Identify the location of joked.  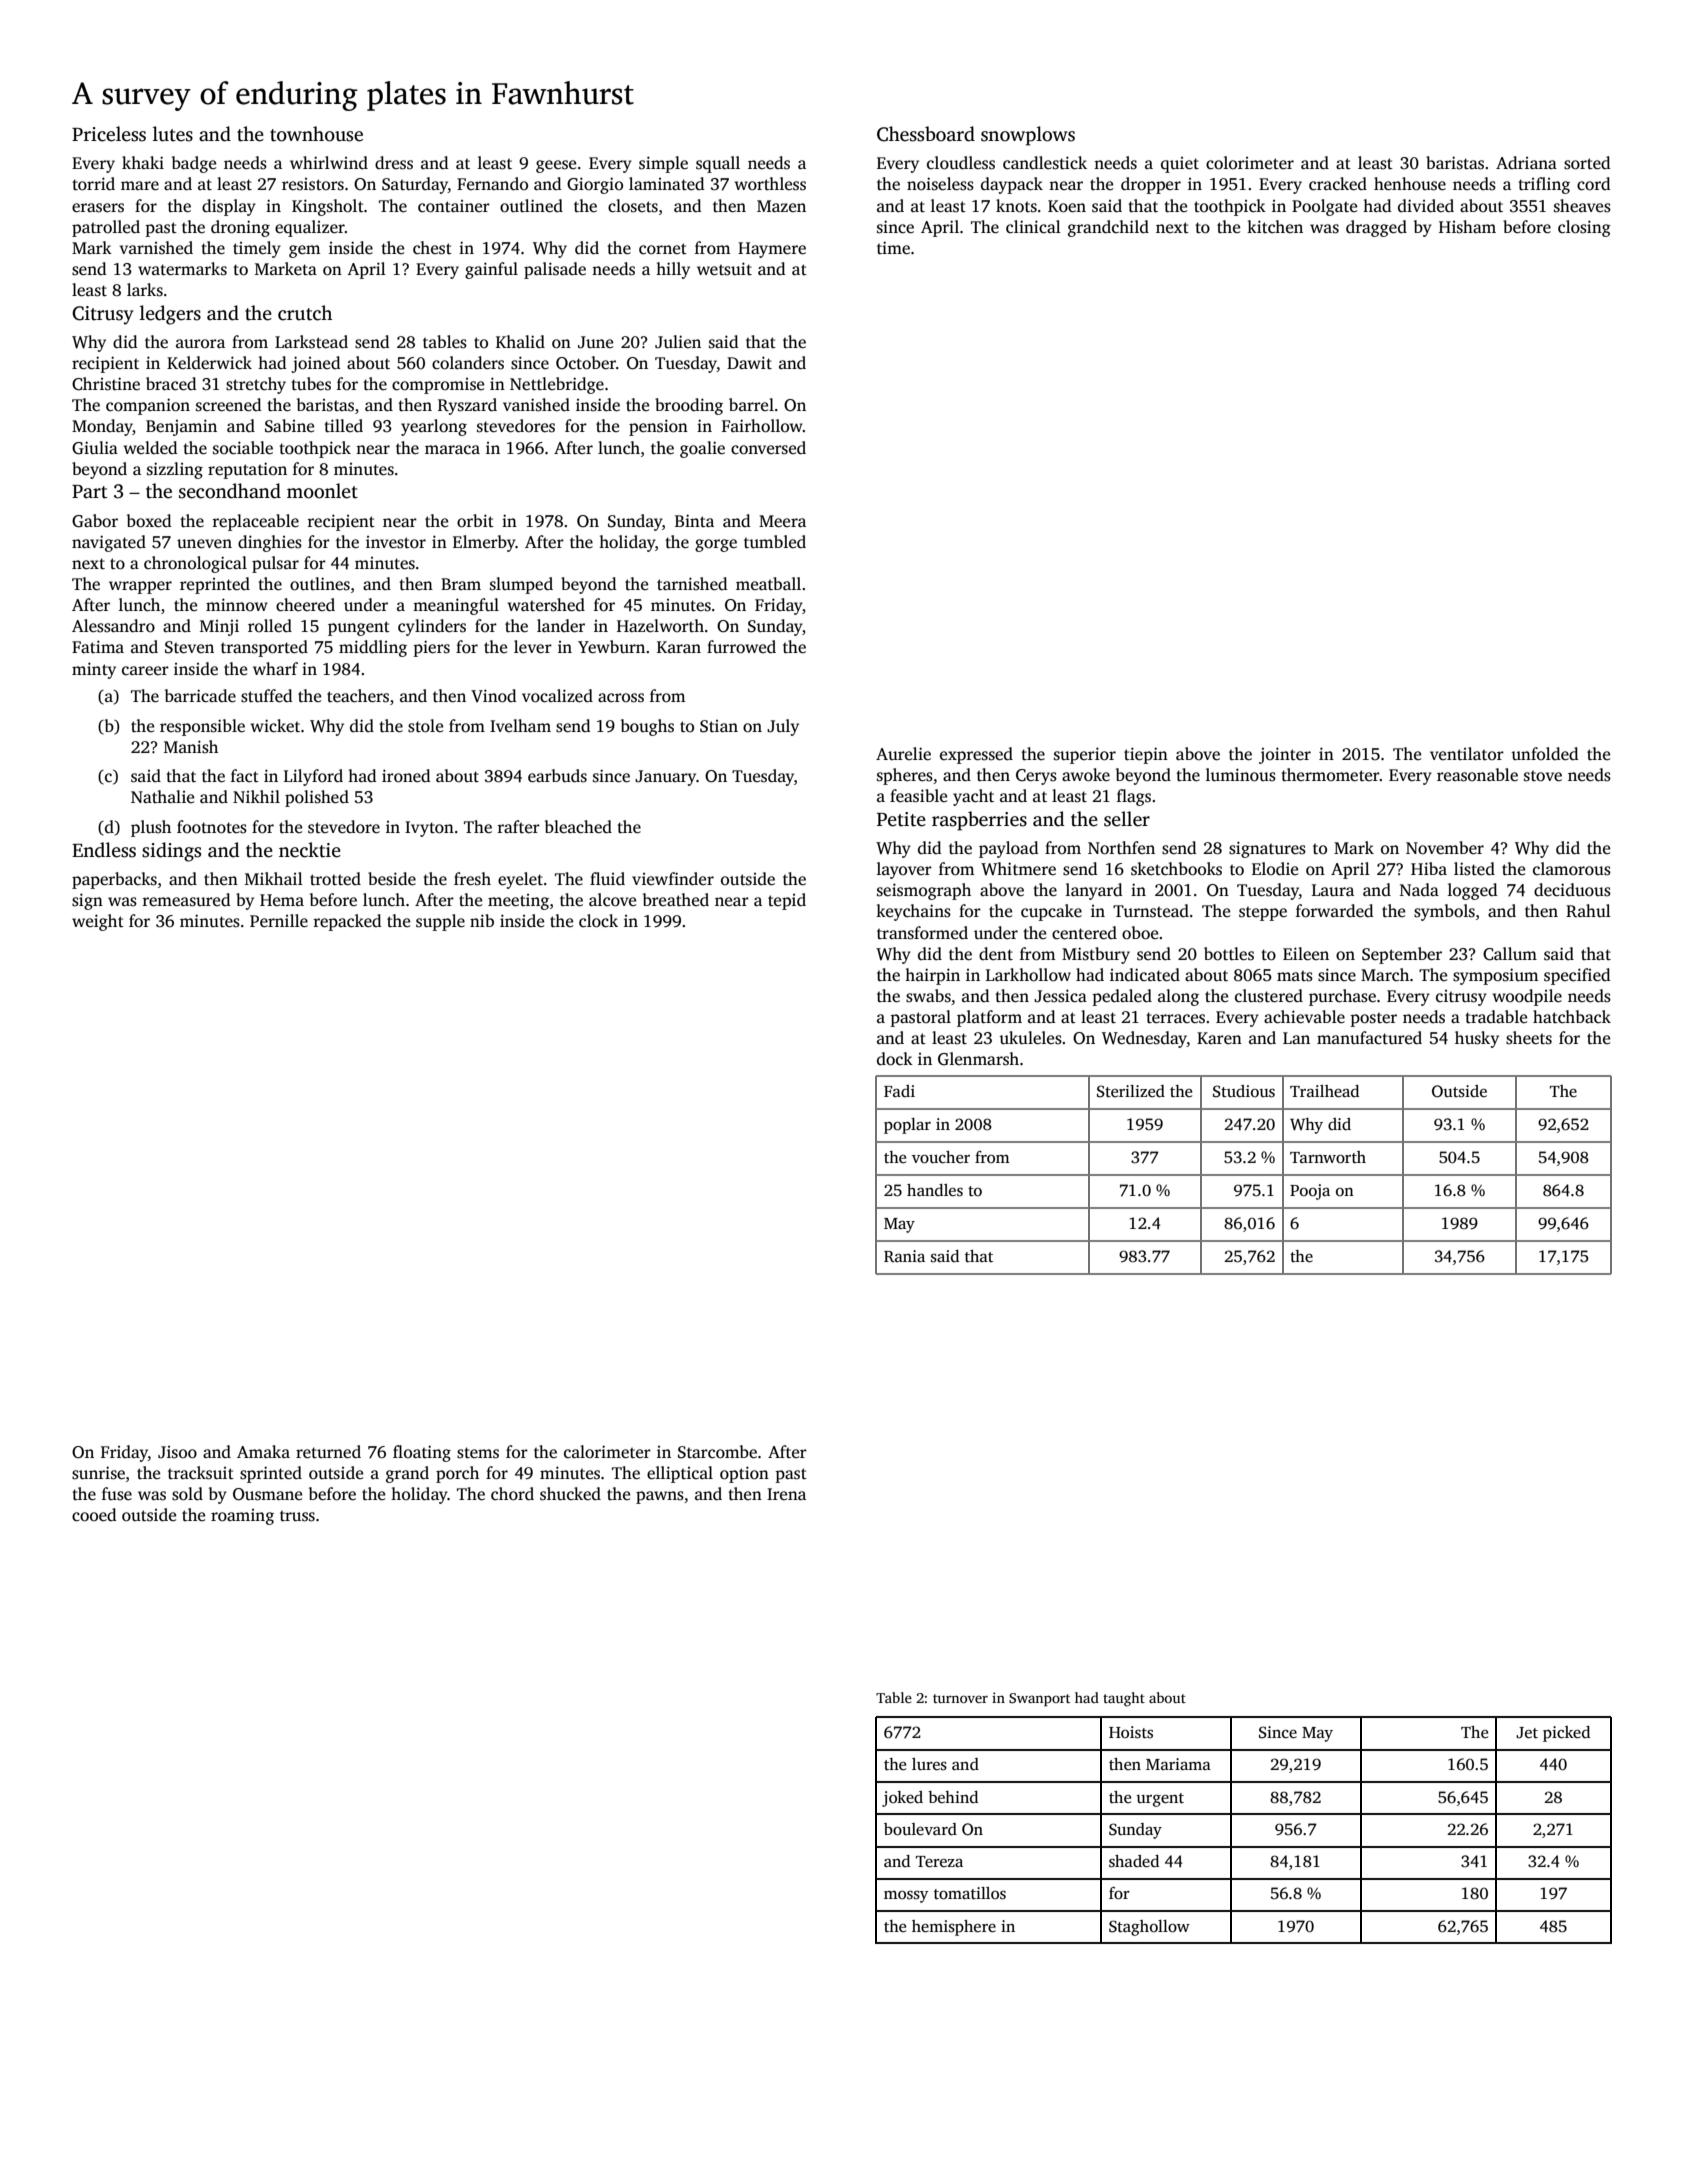
(902, 1799).
